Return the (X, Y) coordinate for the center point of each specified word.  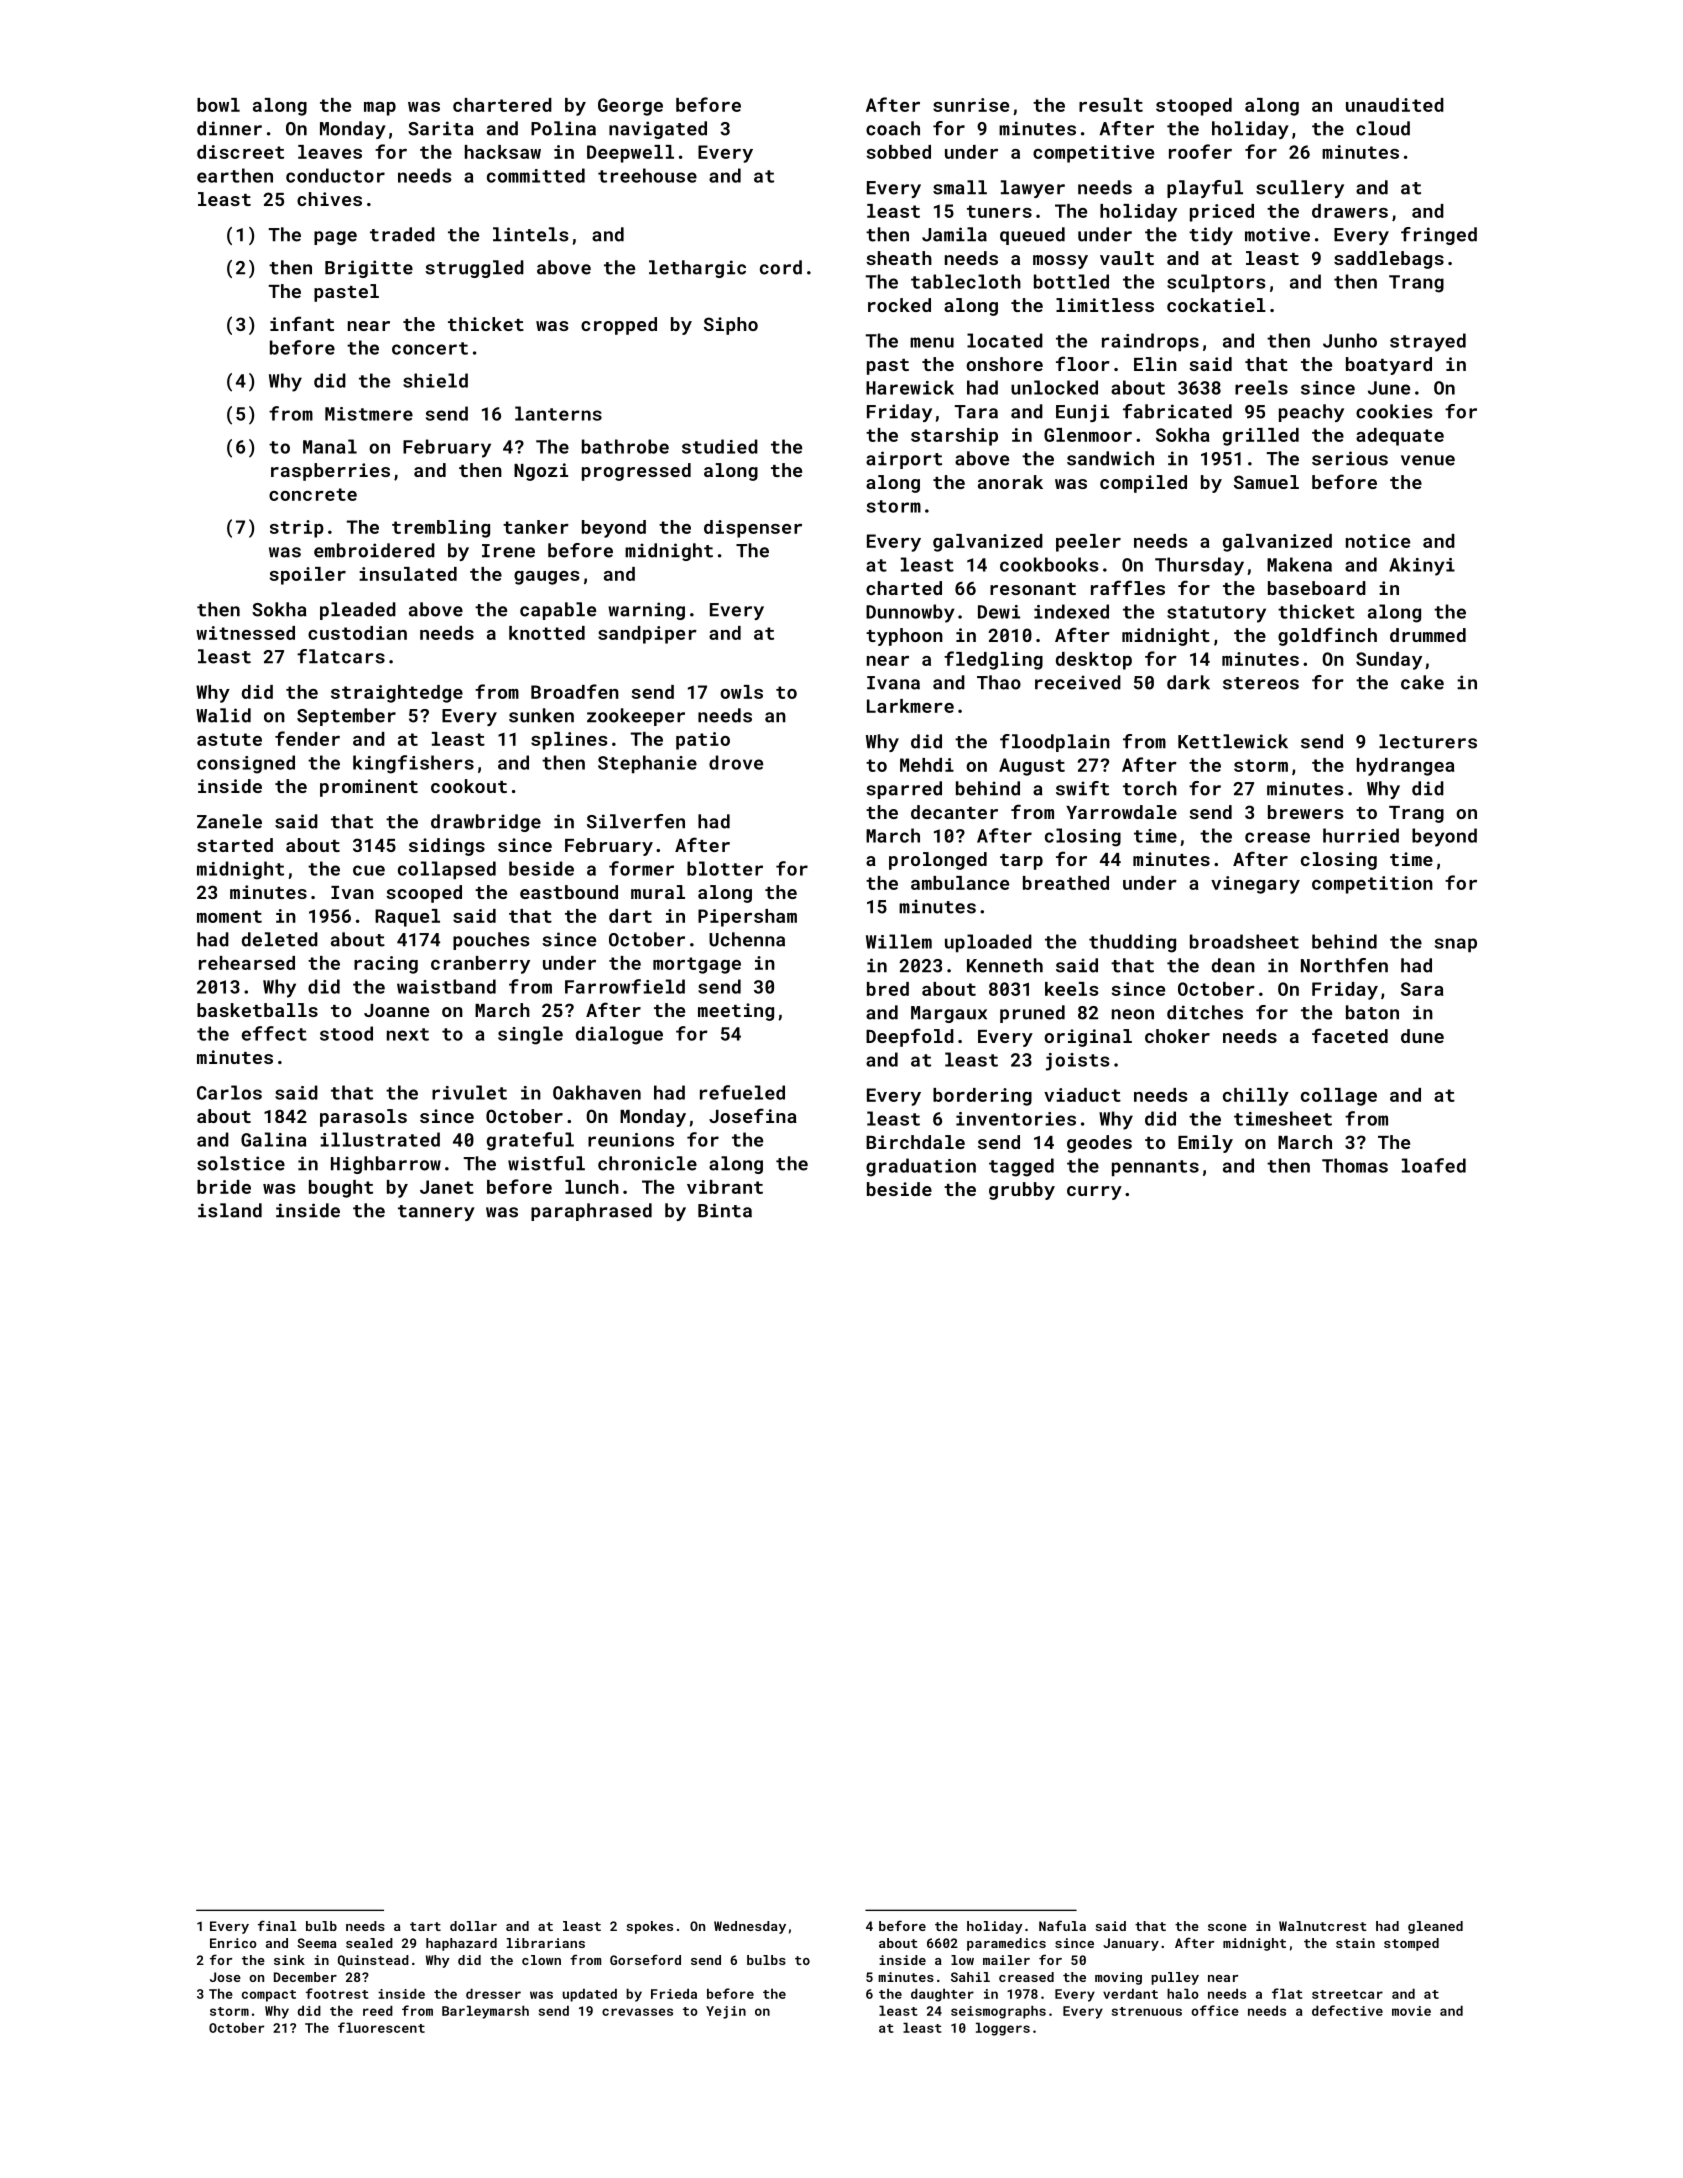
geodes (1099, 1144)
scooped (424, 894)
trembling (441, 529)
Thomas (1355, 1165)
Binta (725, 1210)
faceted (1350, 1035)
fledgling (993, 660)
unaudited (1395, 105)
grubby (1022, 1191)
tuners (999, 211)
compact (269, 1996)
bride (224, 1187)
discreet (240, 152)
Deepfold (910, 1037)
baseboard (1317, 588)
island (230, 1210)
